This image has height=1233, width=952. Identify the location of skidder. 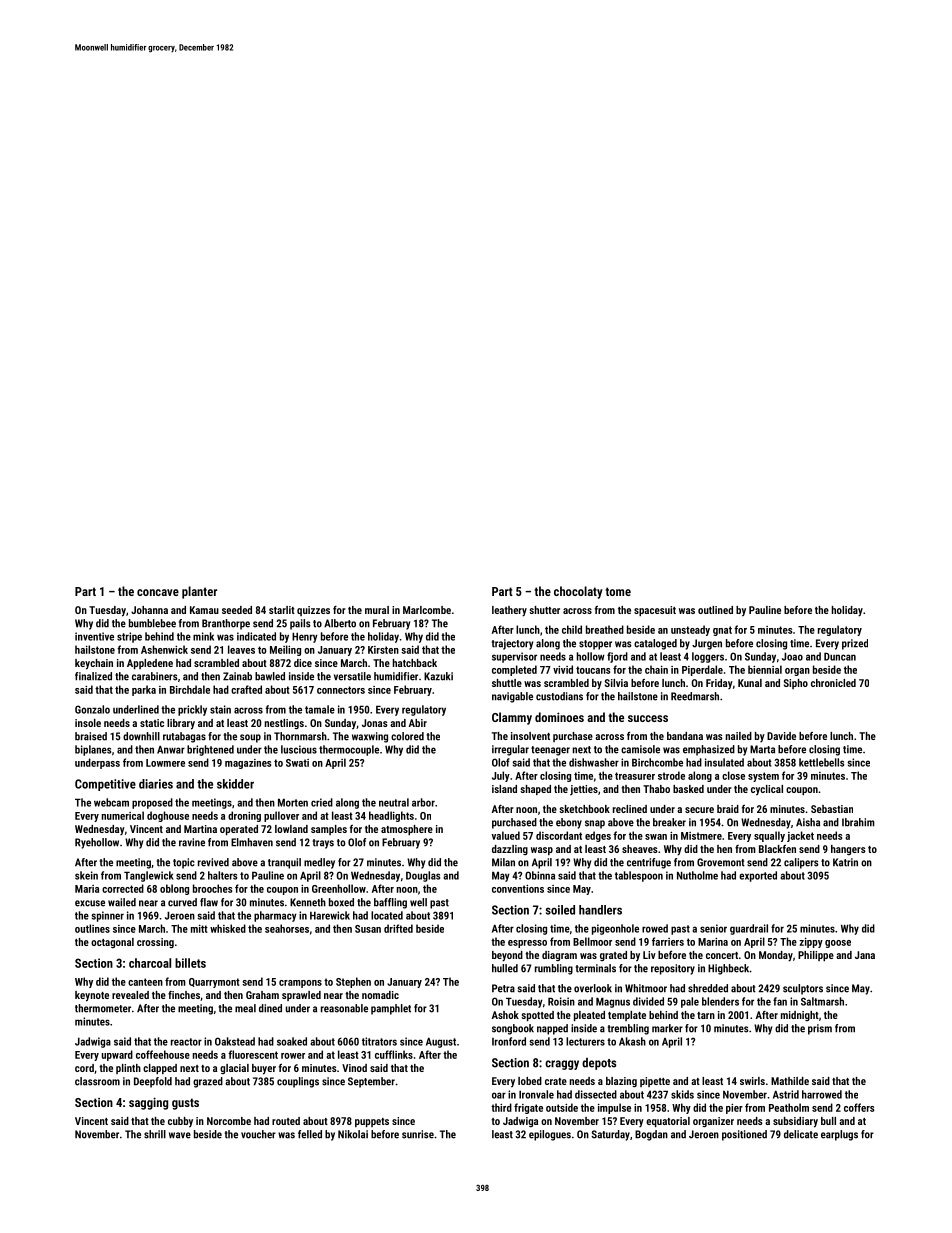
(235, 784).
